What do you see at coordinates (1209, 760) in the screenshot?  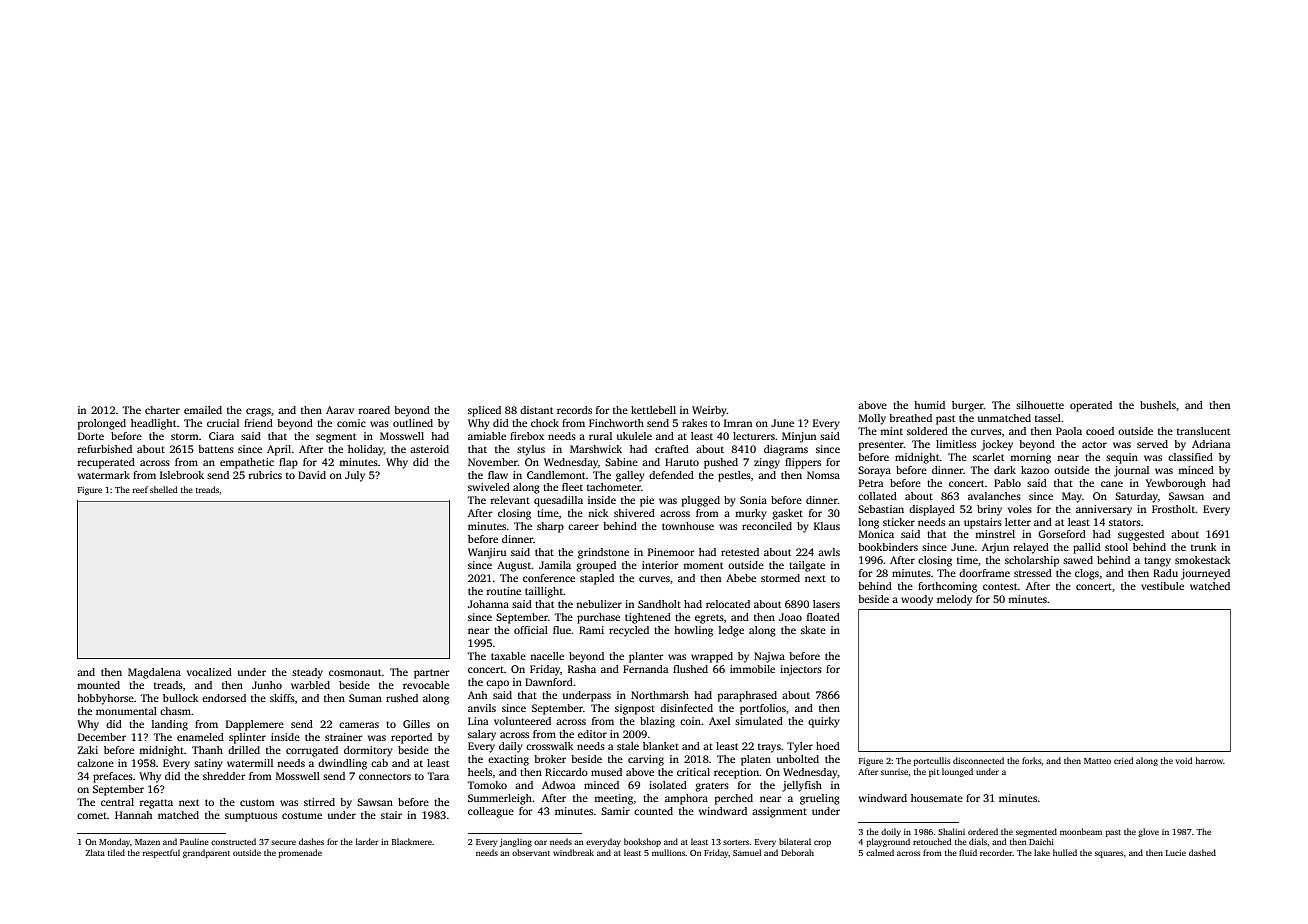 I see `harrow` at bounding box center [1209, 760].
